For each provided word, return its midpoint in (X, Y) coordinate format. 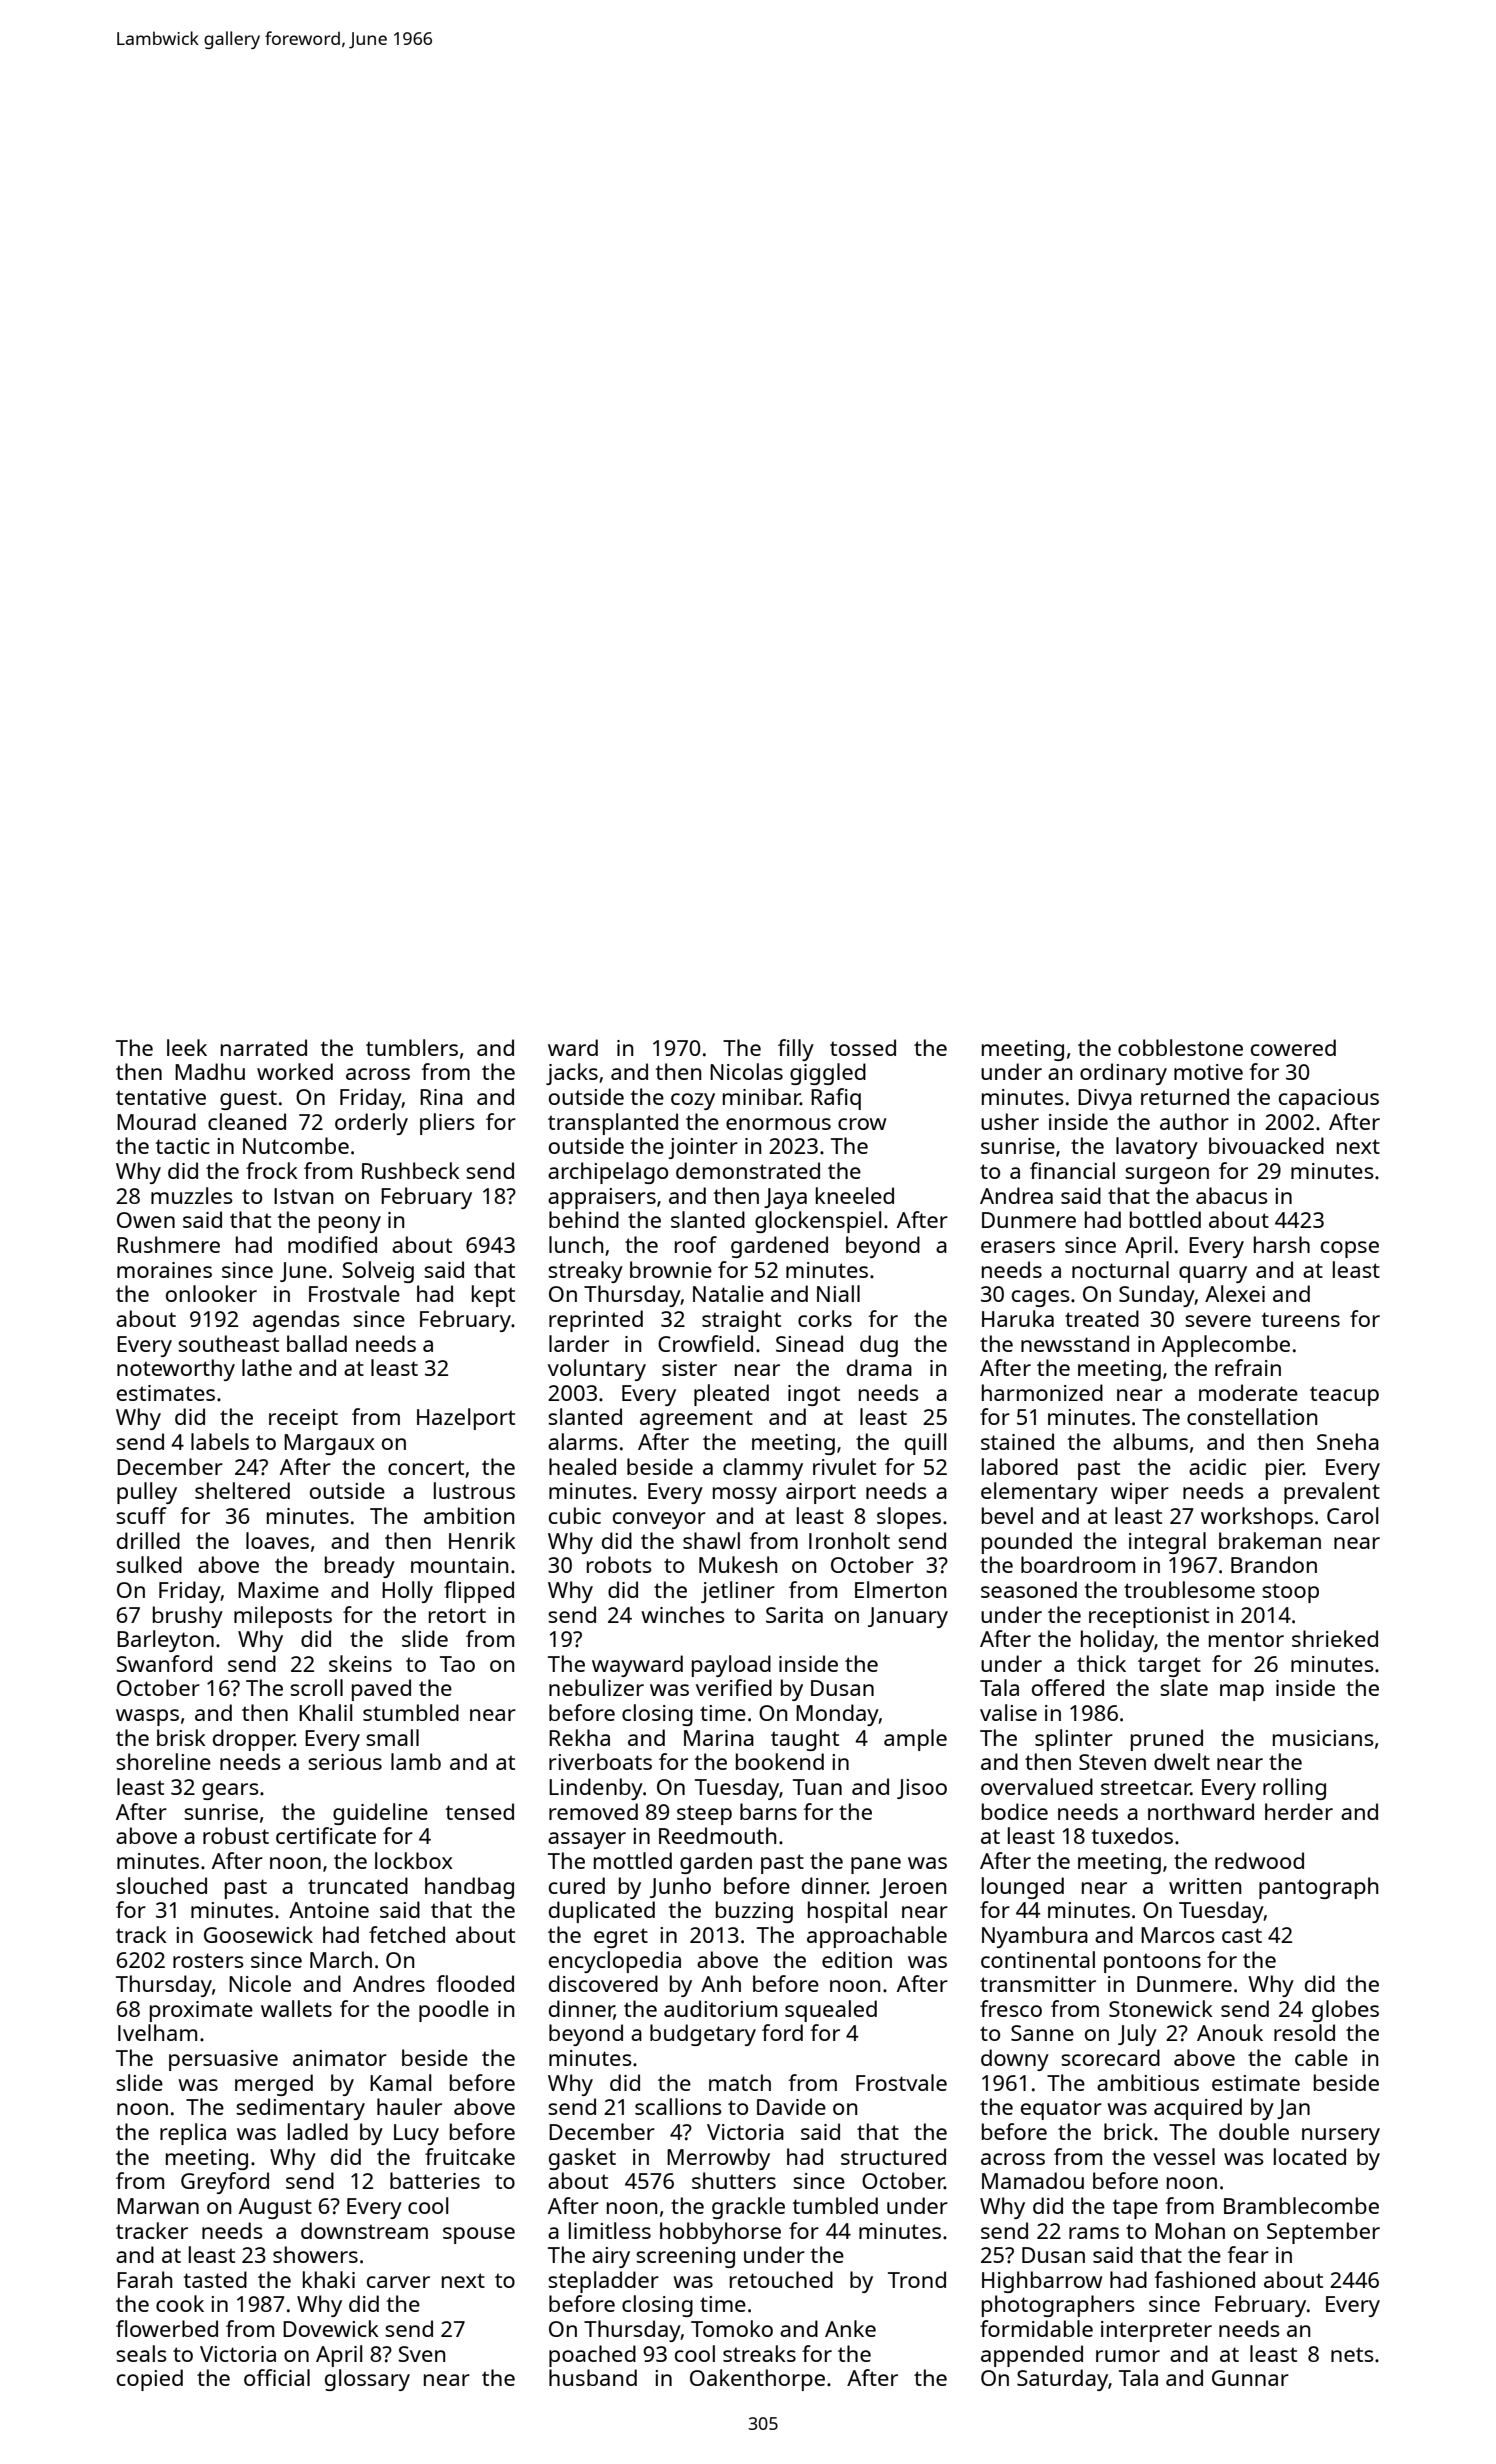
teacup (1344, 1396)
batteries (435, 2180)
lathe (267, 1367)
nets (1352, 2354)
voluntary (597, 1370)
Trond (917, 2279)
